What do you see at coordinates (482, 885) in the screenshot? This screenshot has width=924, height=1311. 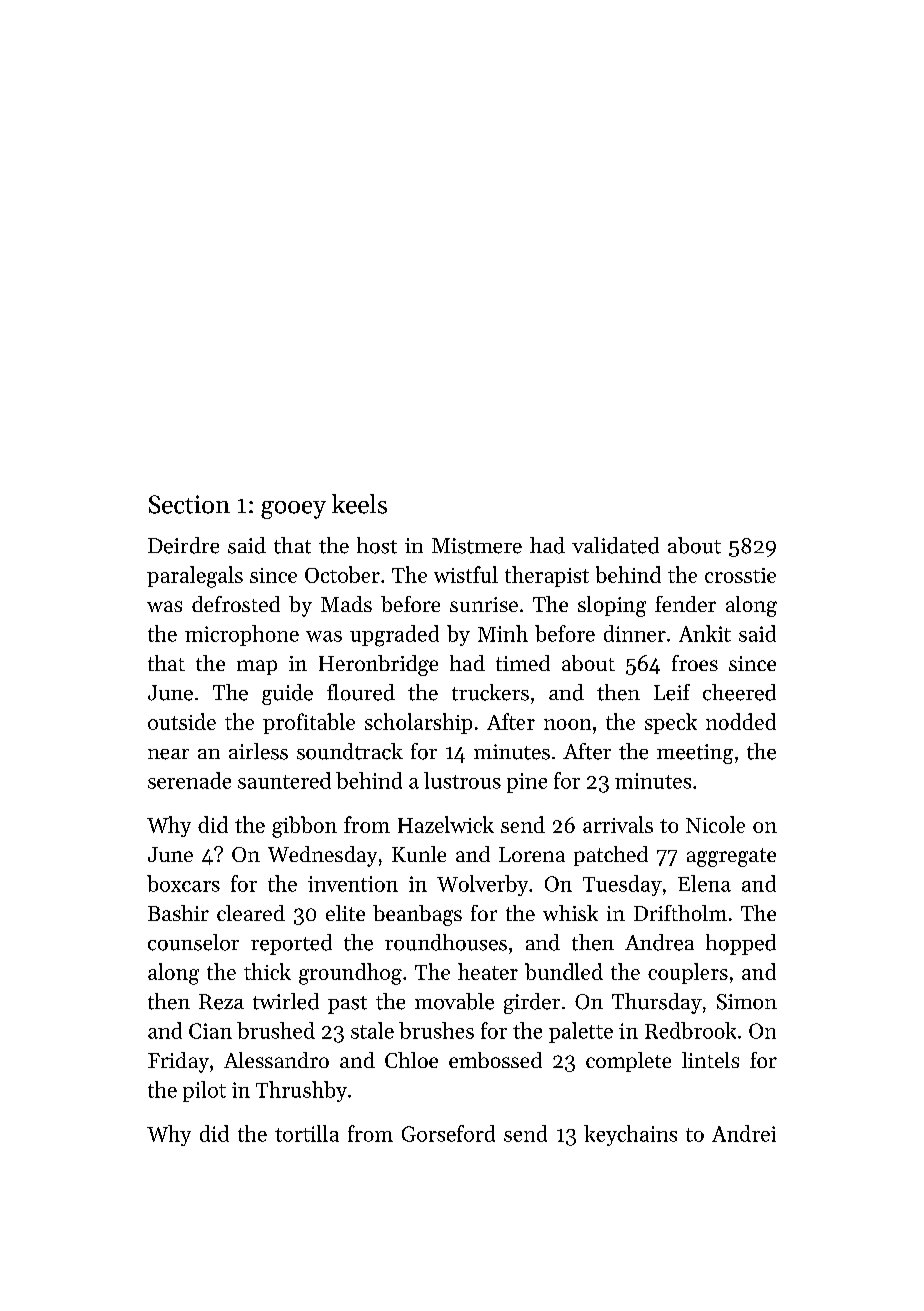 I see `Wolverby` at bounding box center [482, 885].
